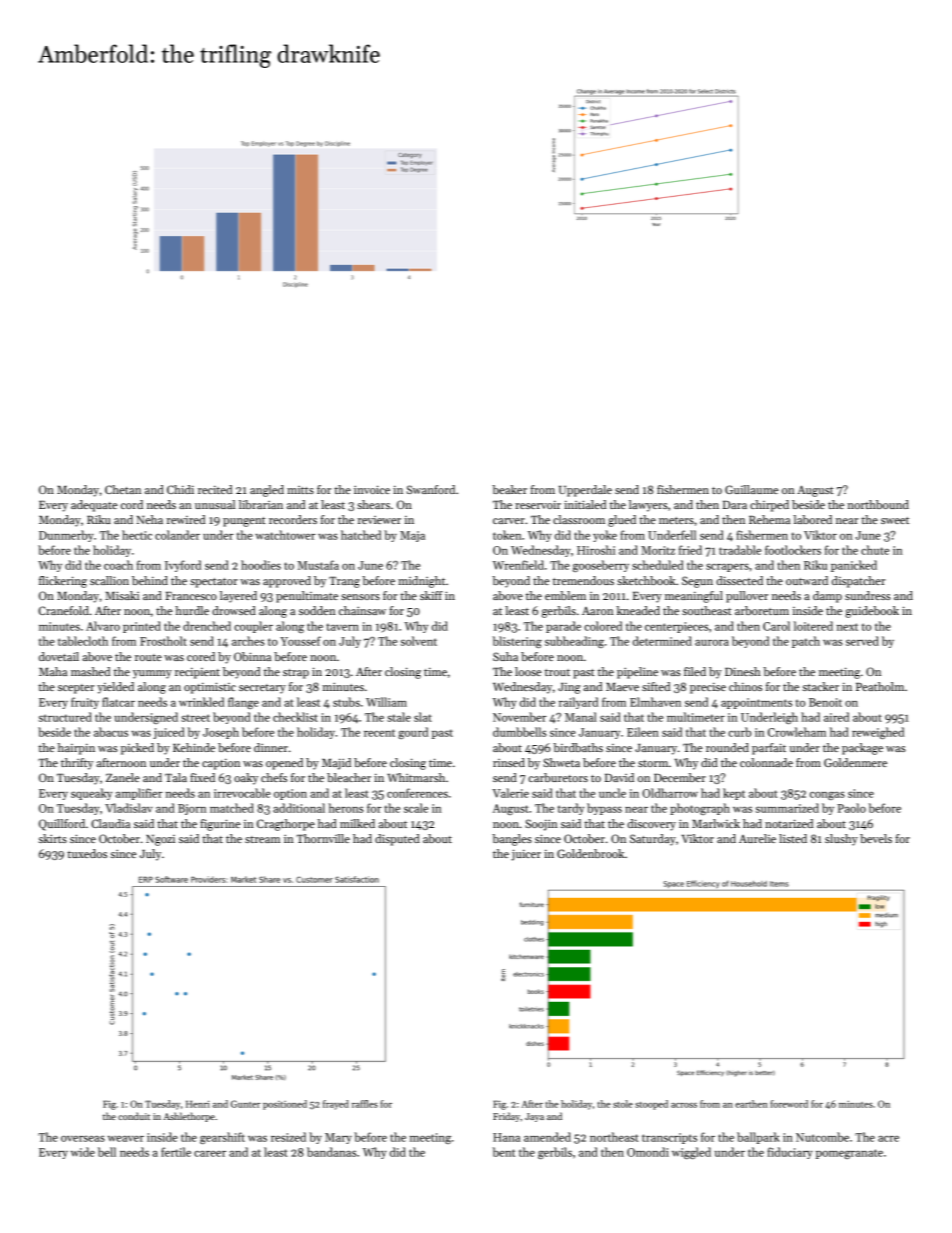 Image resolution: width=952 pixels, height=1233 pixels. I want to click on hectic, so click(137, 535).
